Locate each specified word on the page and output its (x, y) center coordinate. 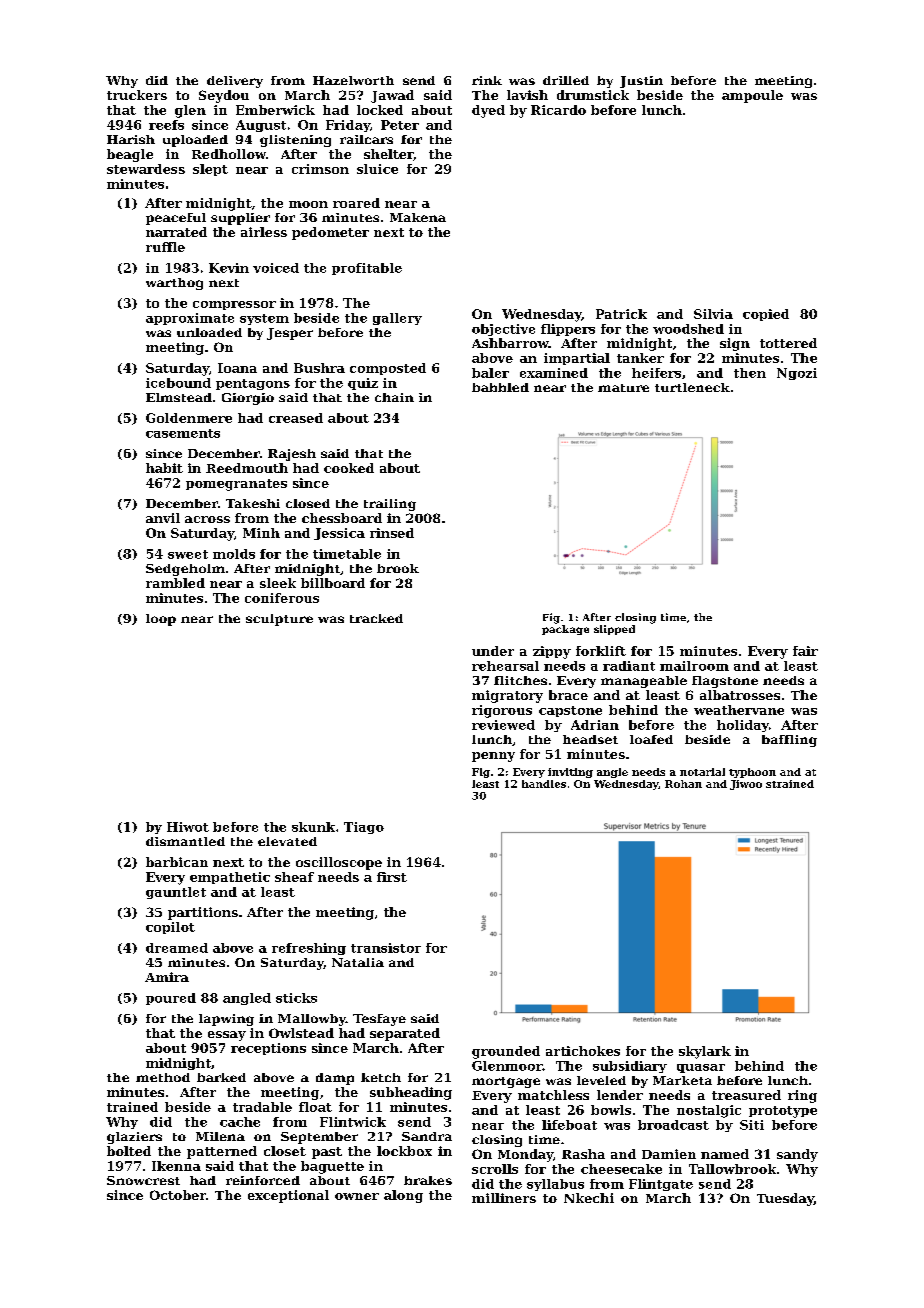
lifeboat (569, 1125)
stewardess (146, 169)
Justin (641, 82)
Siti (752, 1125)
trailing (390, 505)
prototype (783, 1112)
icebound (178, 383)
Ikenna (176, 1166)
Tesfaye (379, 1020)
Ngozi (797, 374)
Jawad (392, 96)
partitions (203, 913)
